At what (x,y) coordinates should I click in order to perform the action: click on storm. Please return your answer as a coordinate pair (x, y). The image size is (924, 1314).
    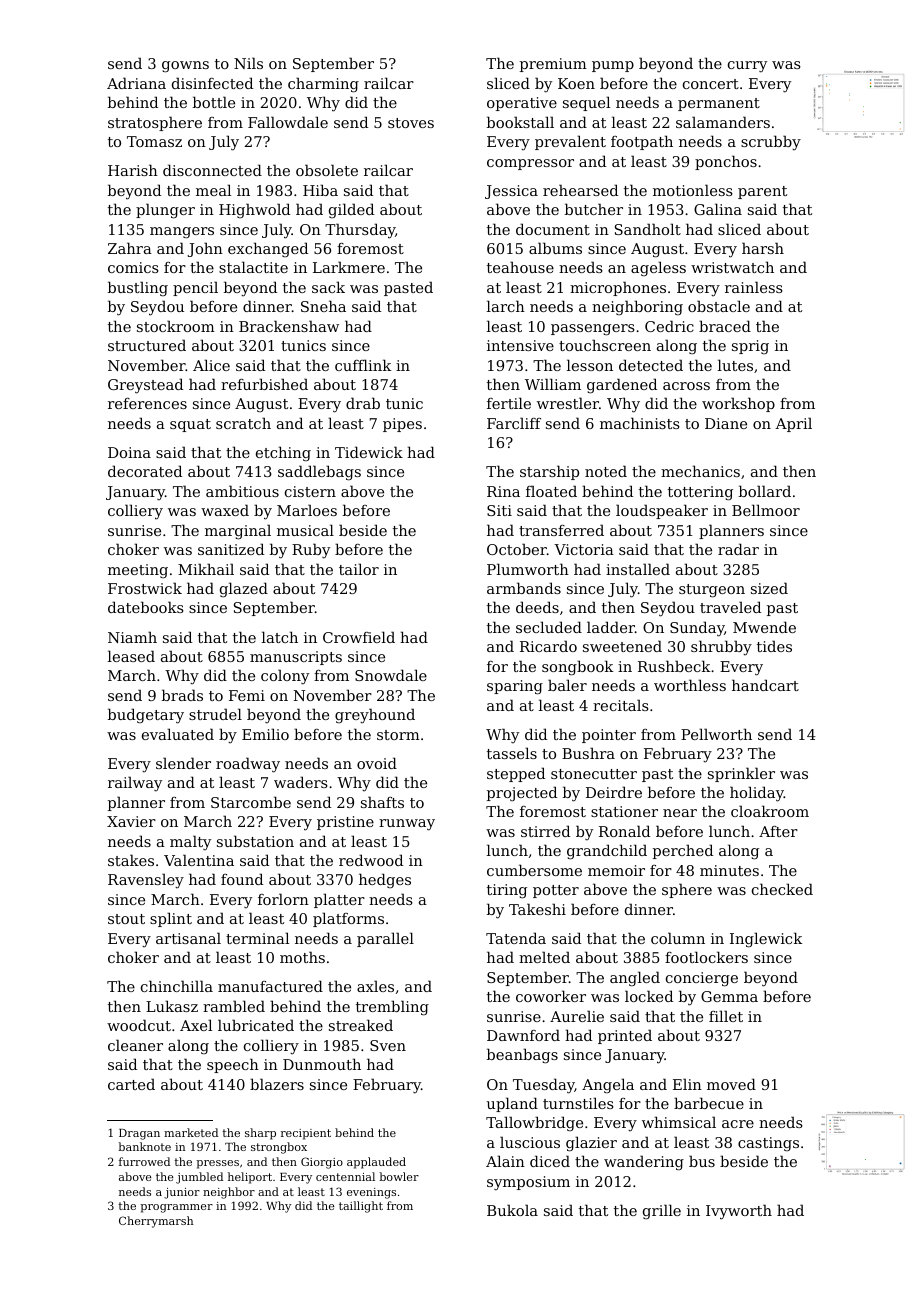
    Looking at the image, I should click on (398, 735).
